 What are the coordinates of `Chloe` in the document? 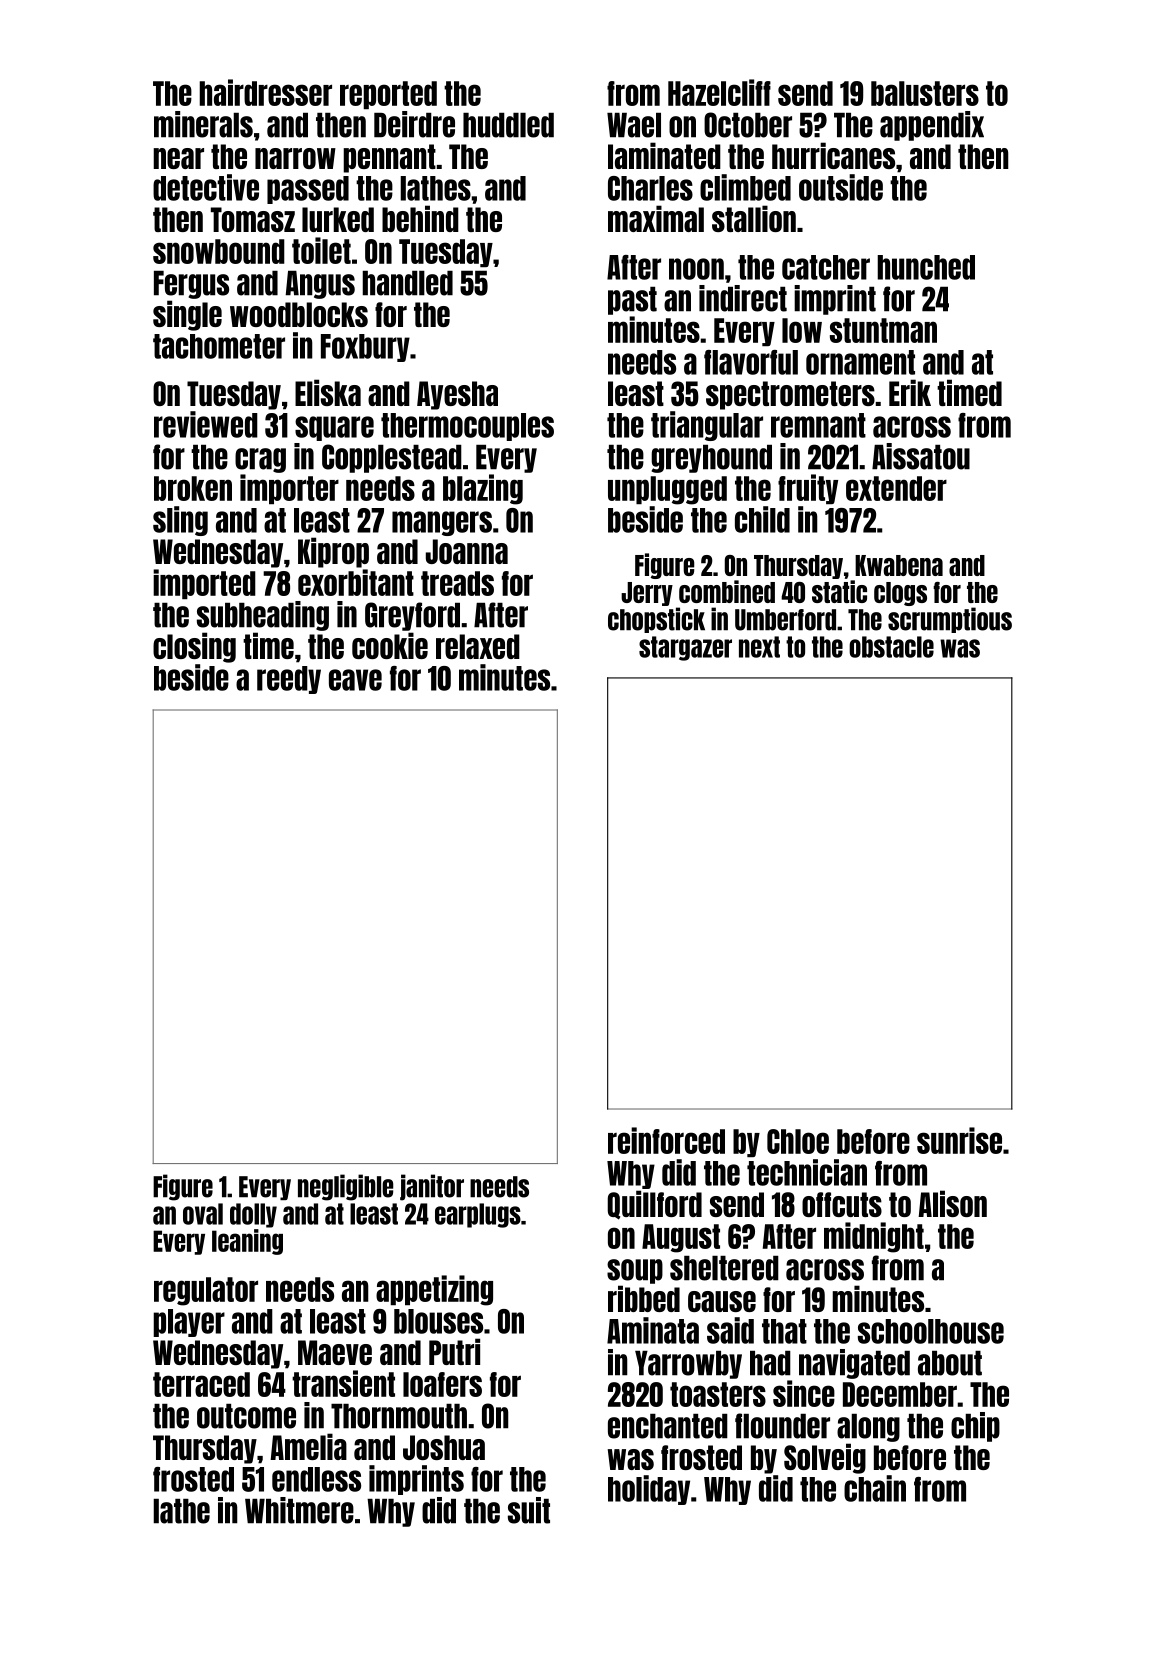 It's located at (798, 1141).
